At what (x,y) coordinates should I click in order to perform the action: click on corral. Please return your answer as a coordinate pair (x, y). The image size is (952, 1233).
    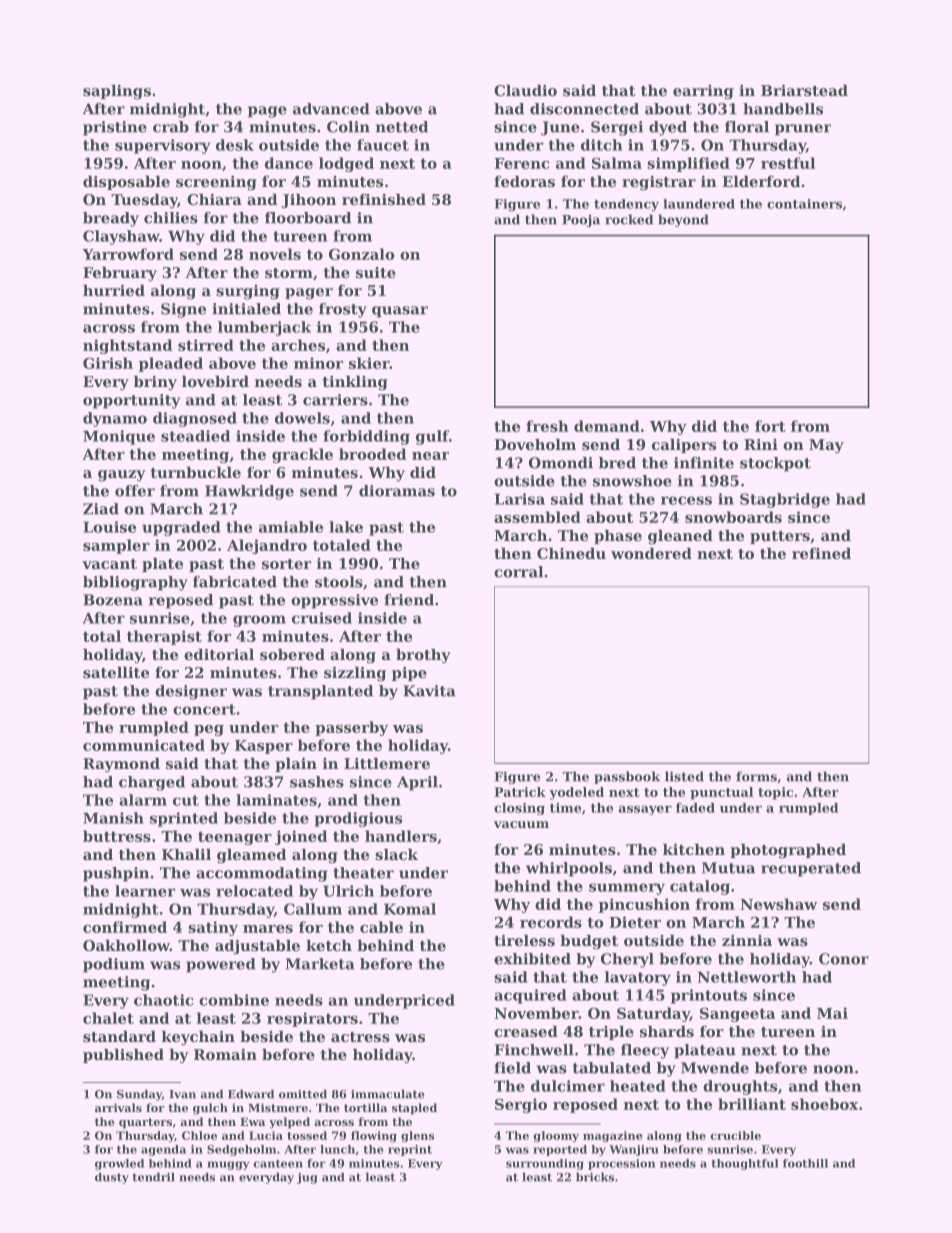
    Looking at the image, I should click on (518, 572).
